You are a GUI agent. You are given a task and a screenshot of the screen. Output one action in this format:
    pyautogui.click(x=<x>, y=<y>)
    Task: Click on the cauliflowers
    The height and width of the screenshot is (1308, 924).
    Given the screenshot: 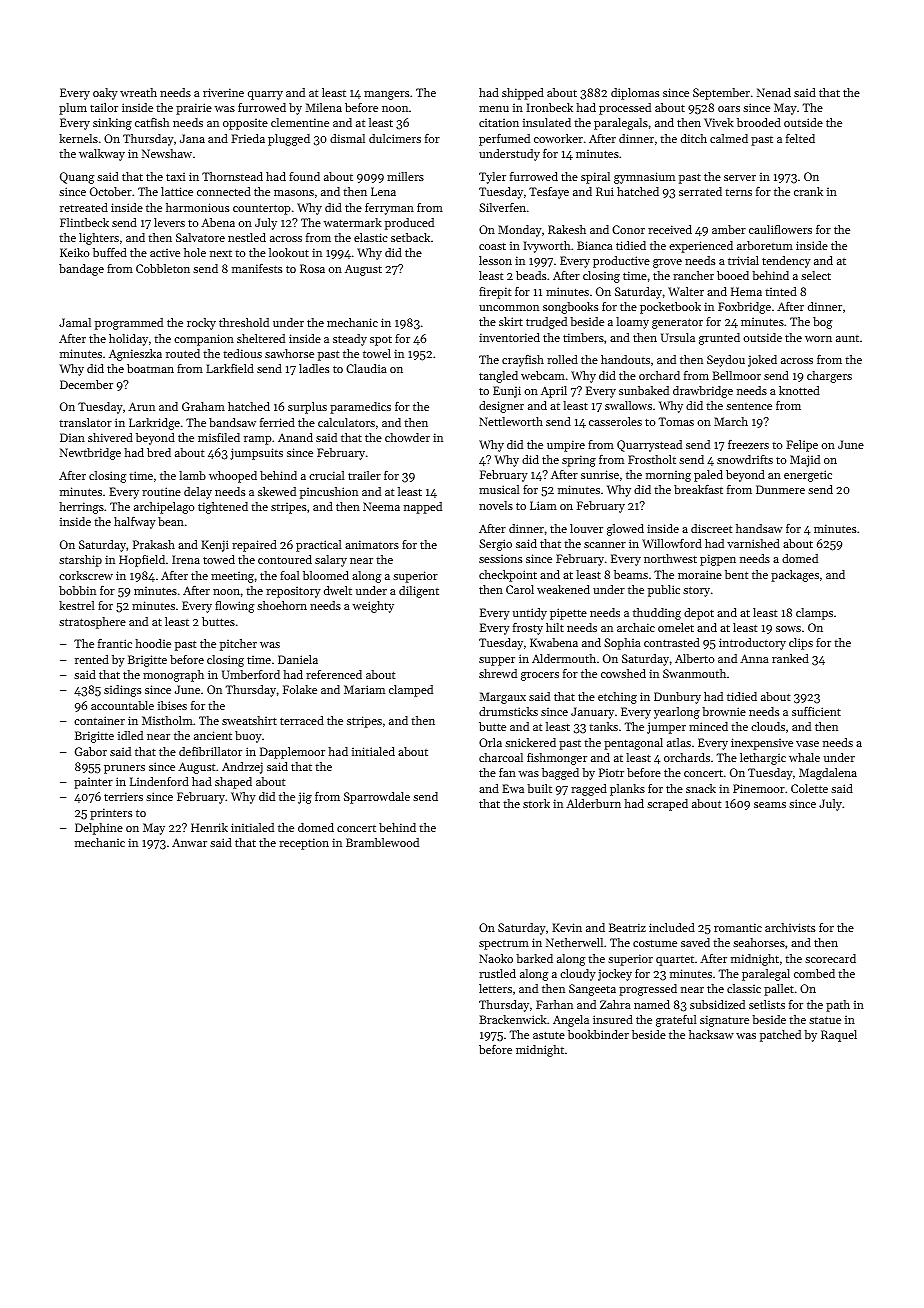 What is the action you would take?
    pyautogui.click(x=780, y=229)
